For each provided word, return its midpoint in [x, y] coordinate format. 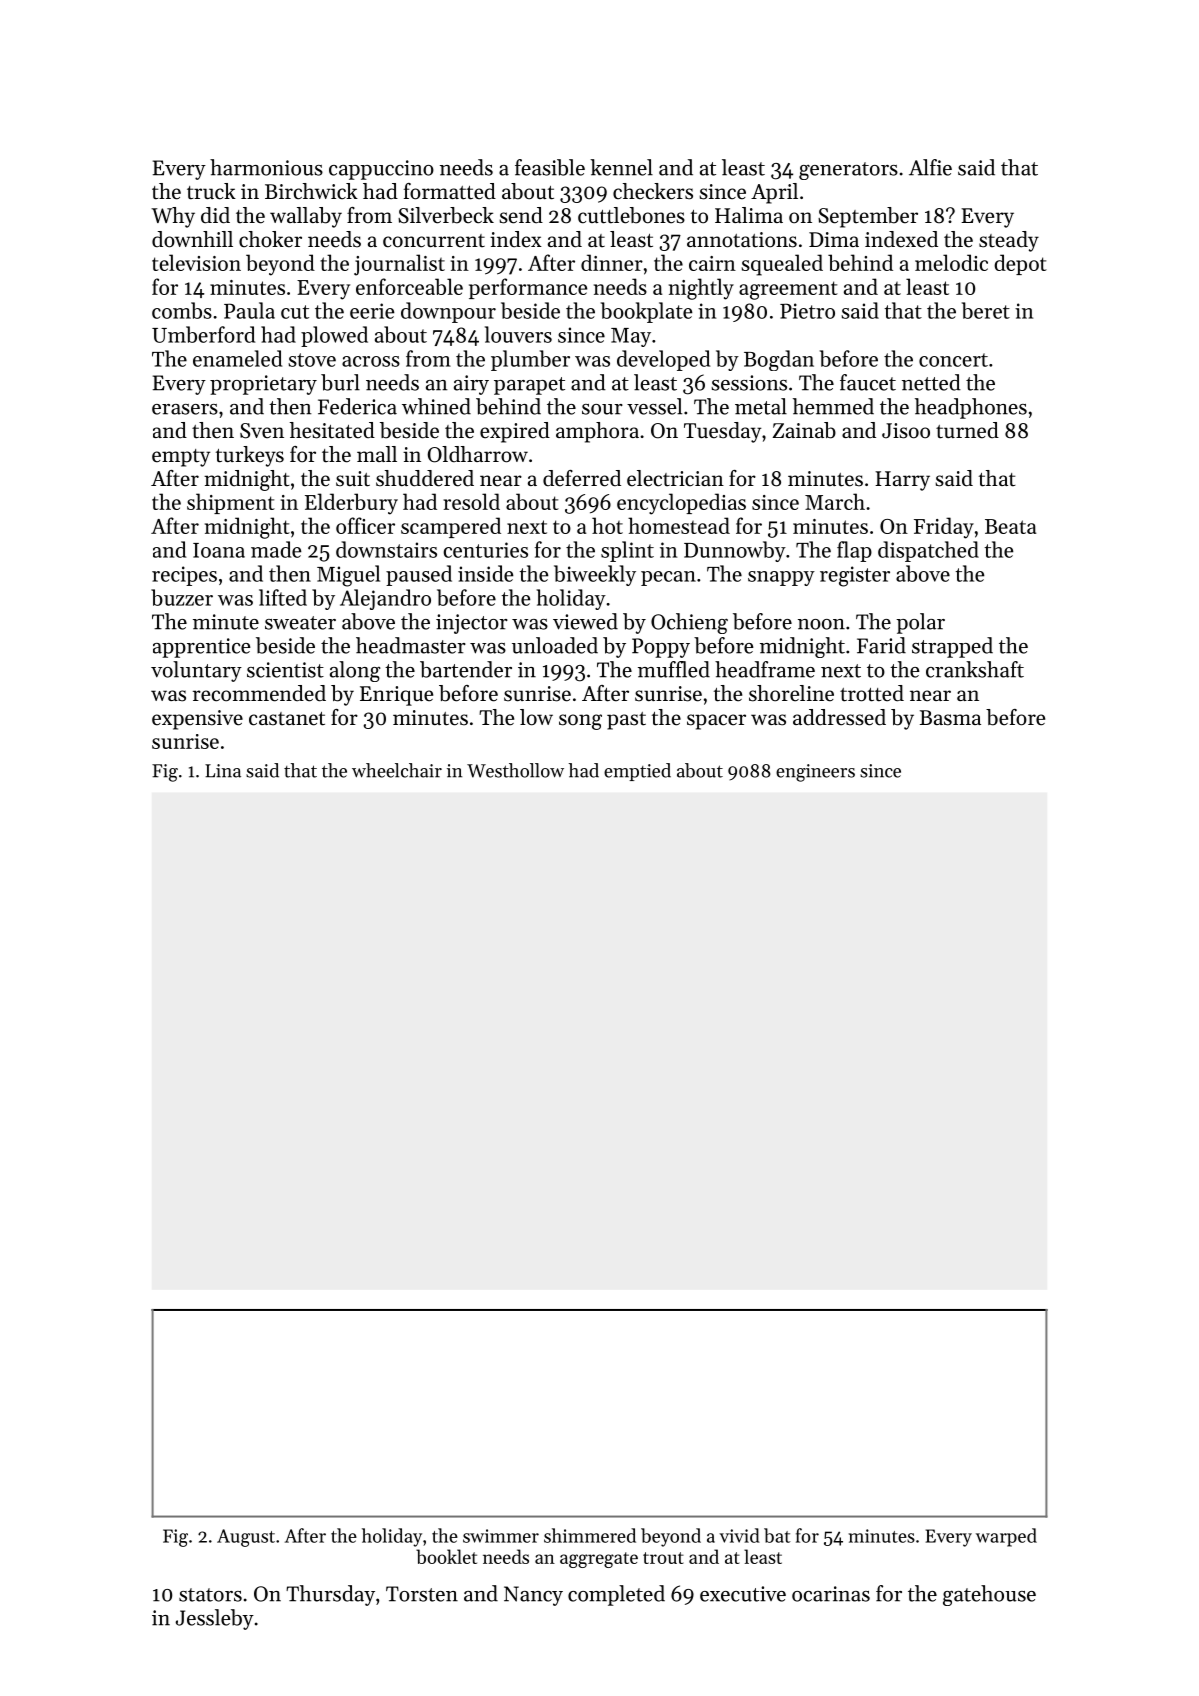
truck [211, 191]
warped [1006, 1537]
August [246, 1538]
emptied [637, 772]
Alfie [930, 167]
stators [210, 1595]
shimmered [590, 1535]
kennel [621, 167]
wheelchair [397, 770]
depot [1020, 264]
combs [182, 310]
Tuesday [722, 432]
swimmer [501, 1536]
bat [777, 1535]
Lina [223, 771]
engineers [815, 773]
